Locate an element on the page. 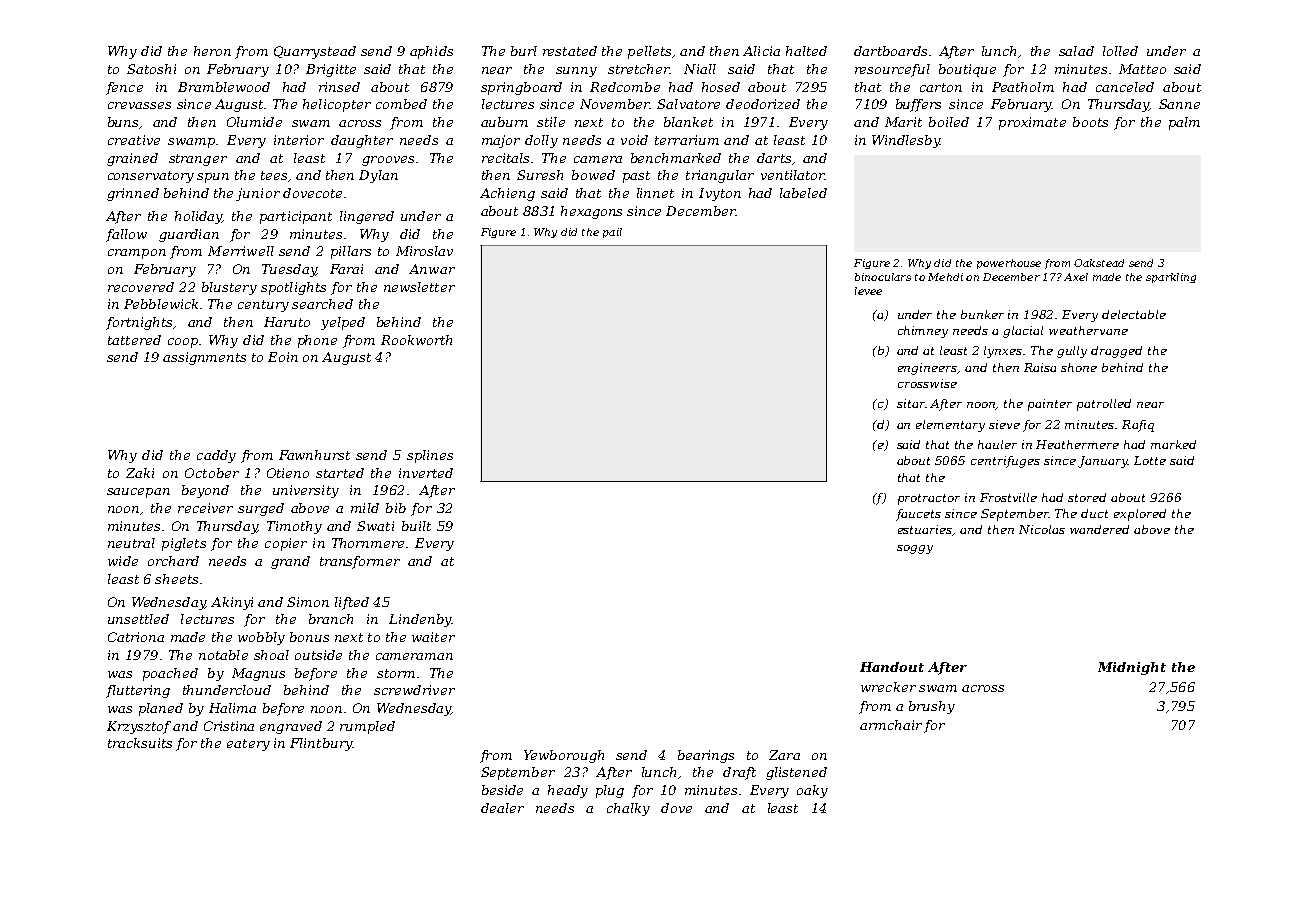 This image has height=924, width=1308. palm is located at coordinates (1184, 123).
